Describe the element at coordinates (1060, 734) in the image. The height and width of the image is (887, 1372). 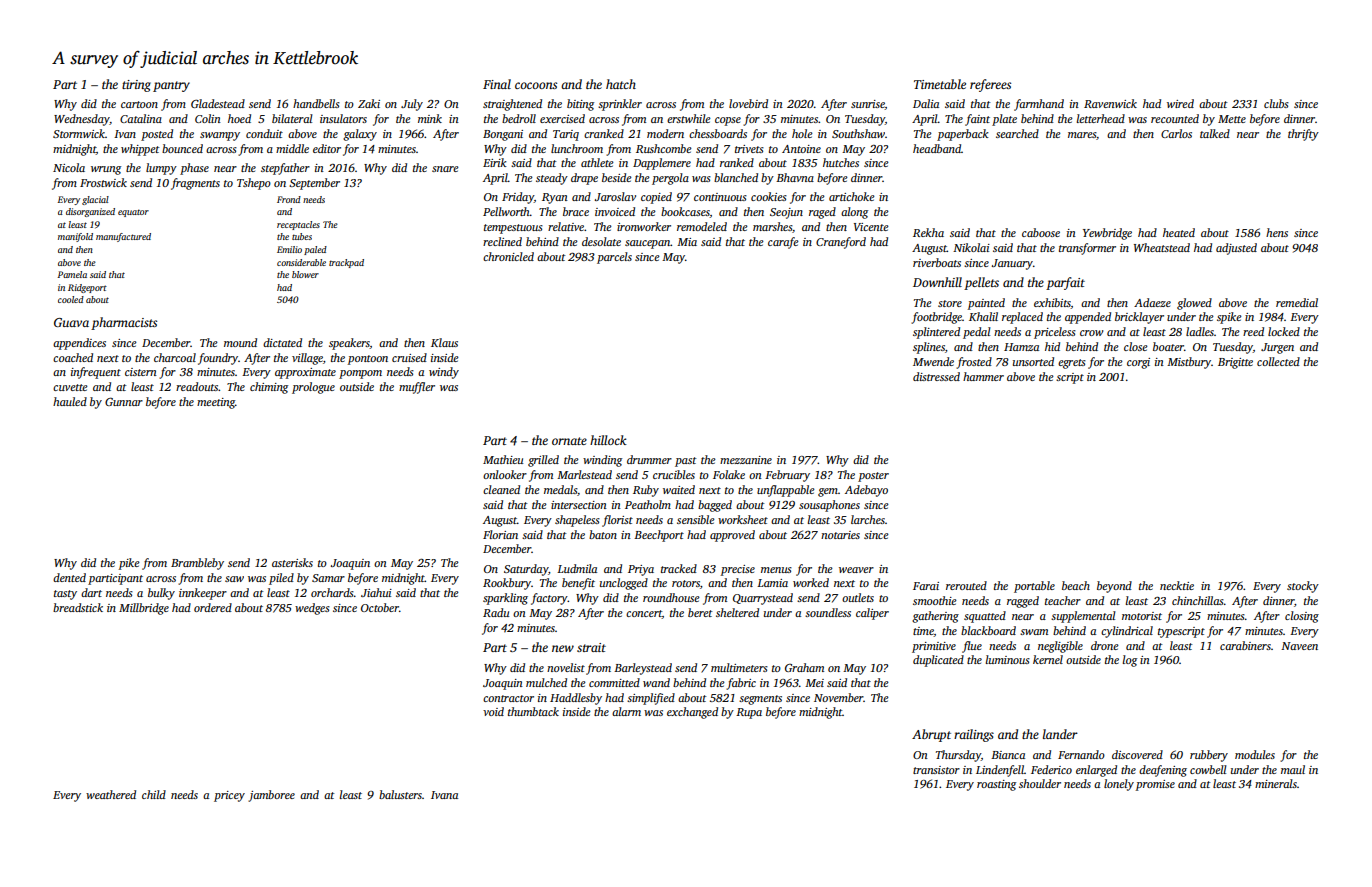
I see `lander` at that location.
